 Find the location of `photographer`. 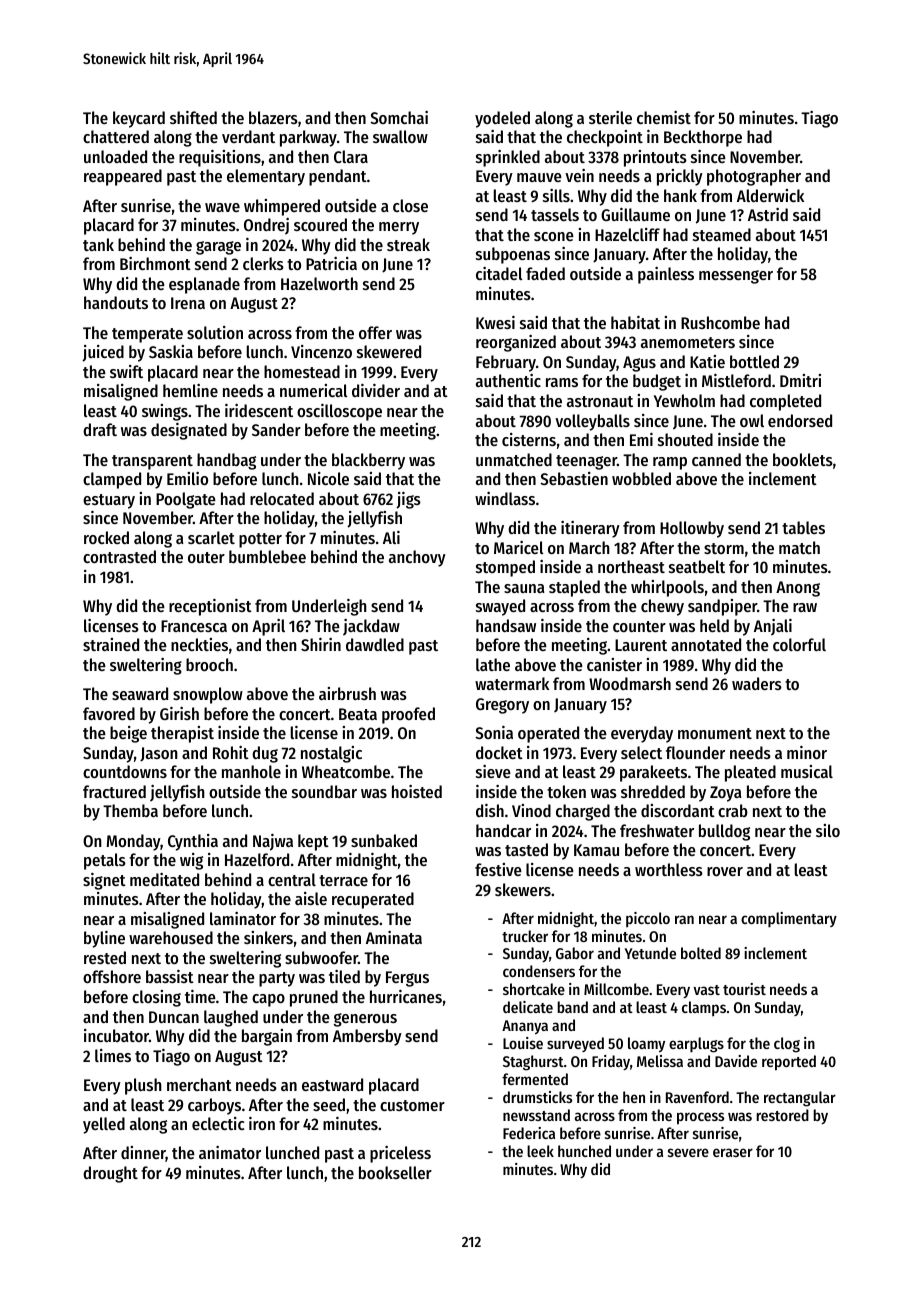

photographer is located at coordinates (754, 177).
